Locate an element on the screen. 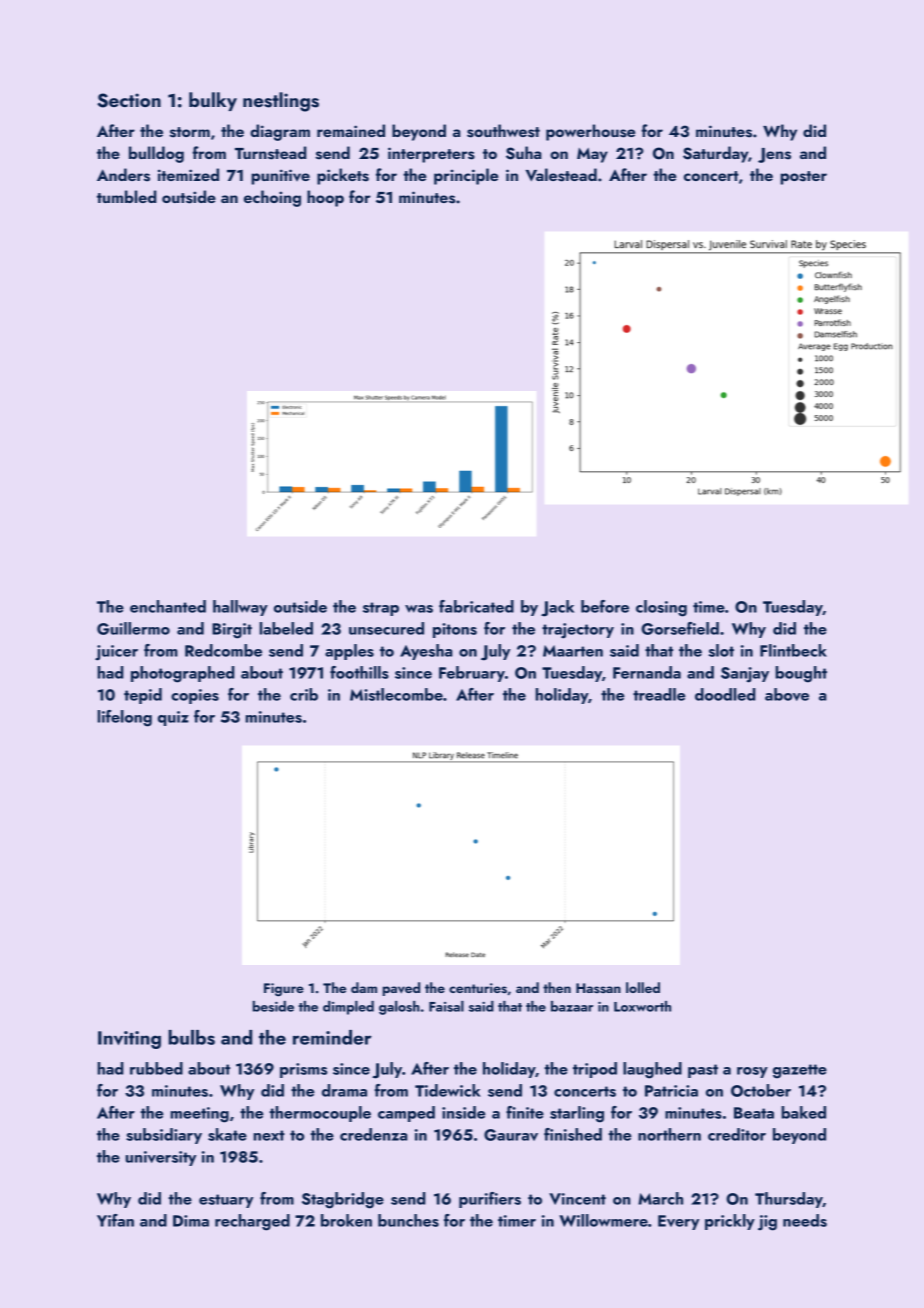  enchanted is located at coordinates (168, 606).
